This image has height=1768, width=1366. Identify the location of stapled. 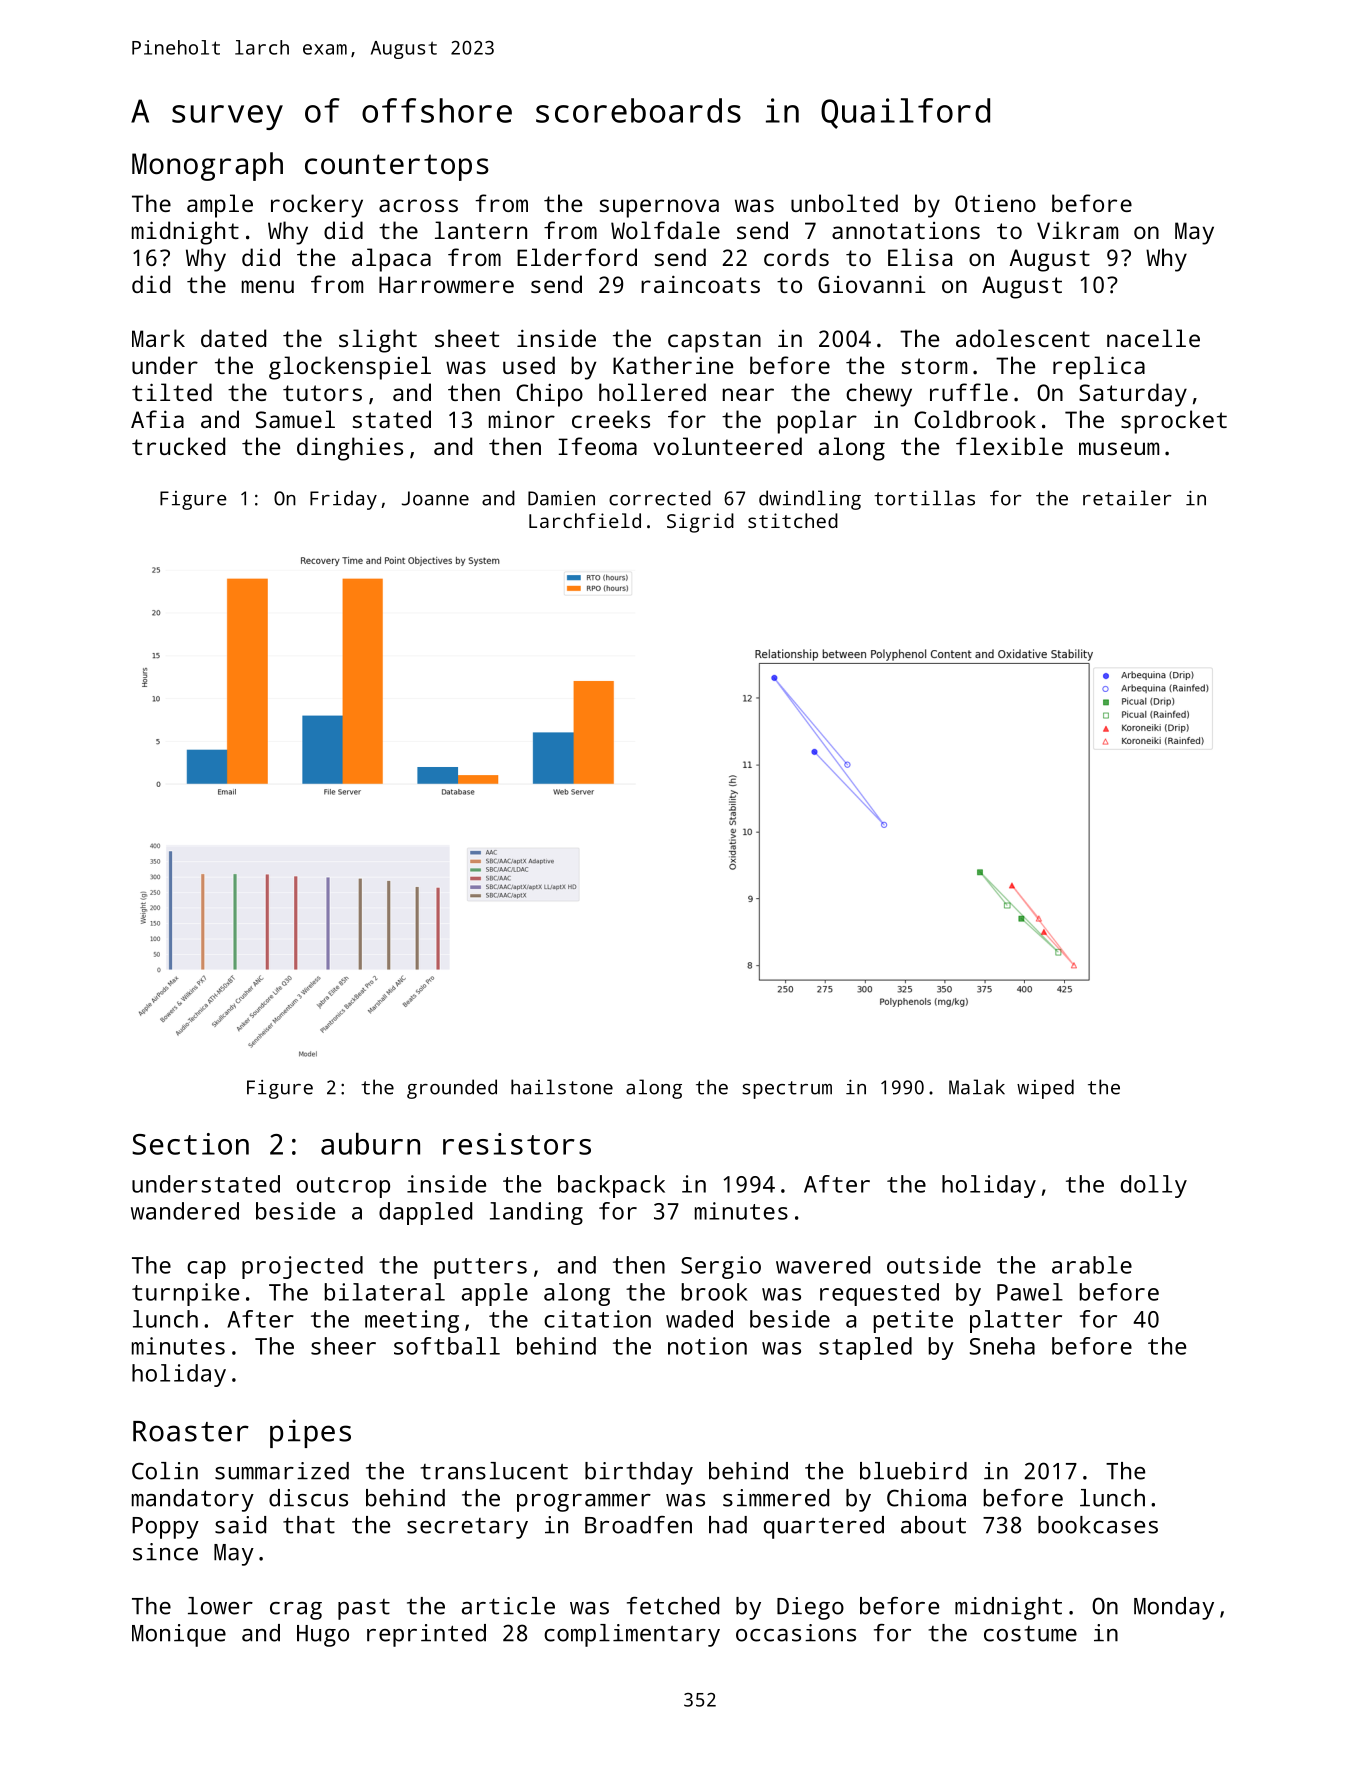
(865, 1348).
